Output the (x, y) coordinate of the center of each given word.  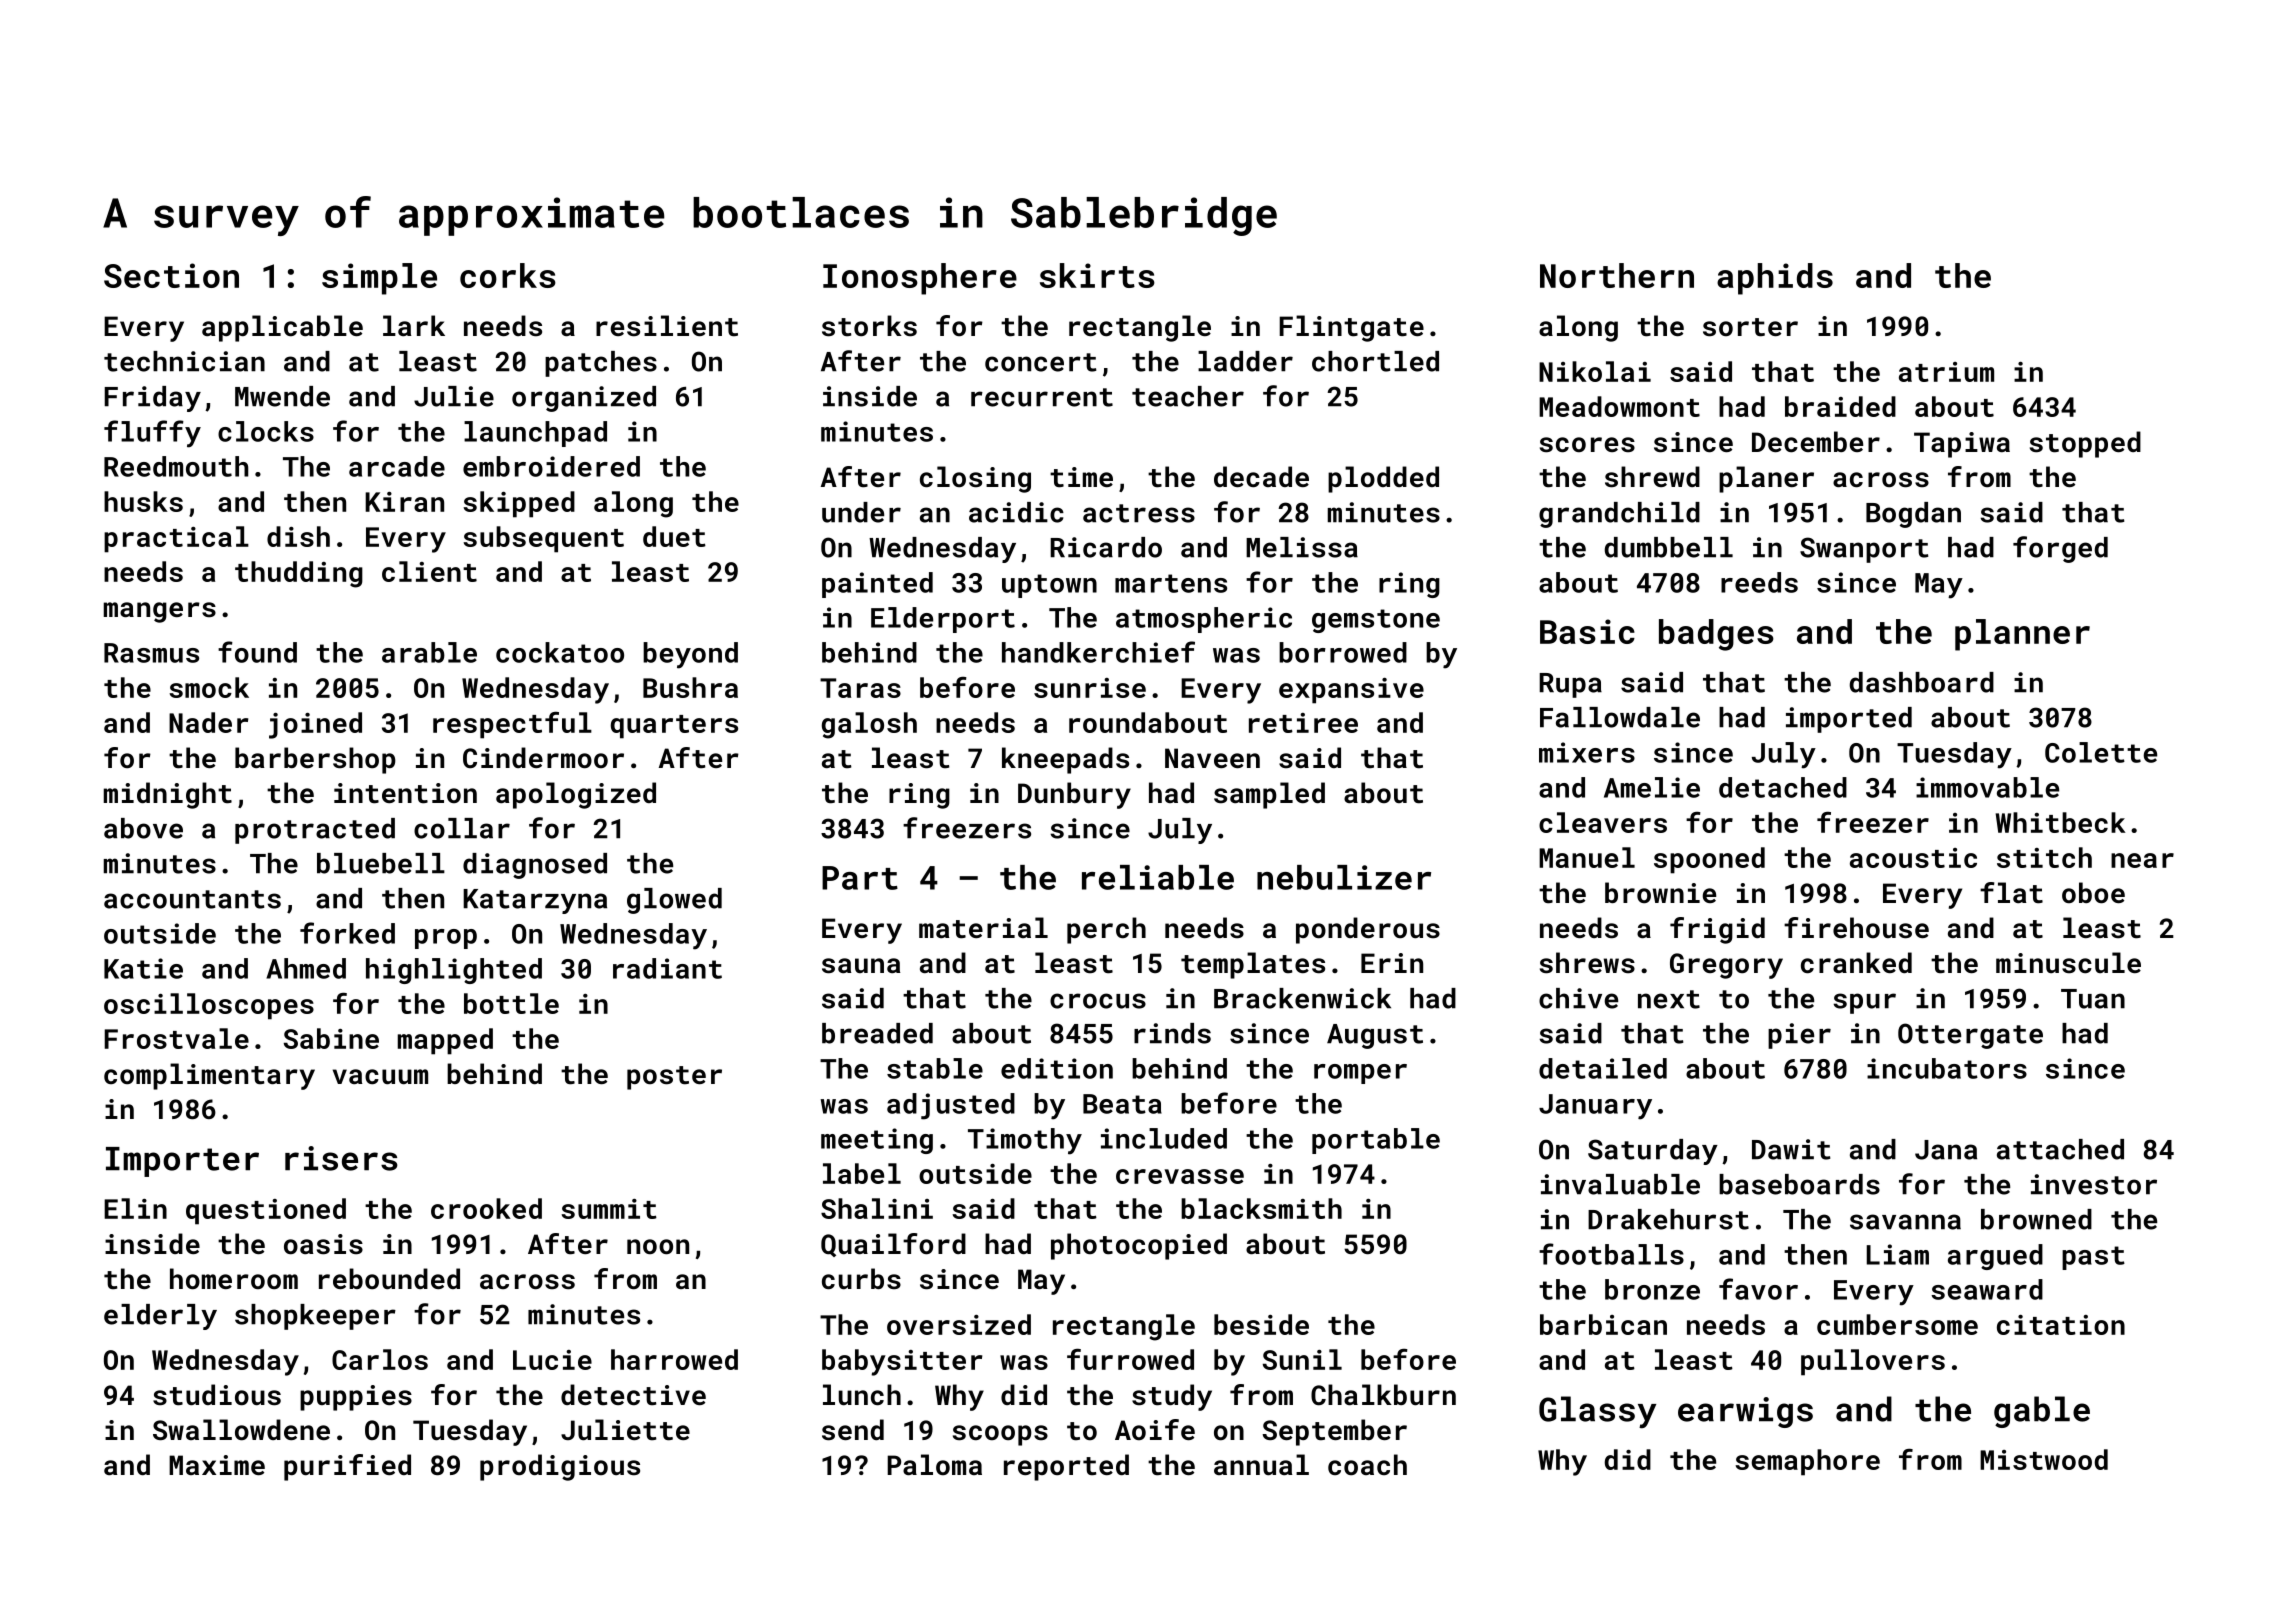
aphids (1775, 279)
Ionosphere (920, 279)
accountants (192, 899)
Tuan (2093, 999)
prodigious (560, 1467)
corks (508, 275)
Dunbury (1074, 795)
